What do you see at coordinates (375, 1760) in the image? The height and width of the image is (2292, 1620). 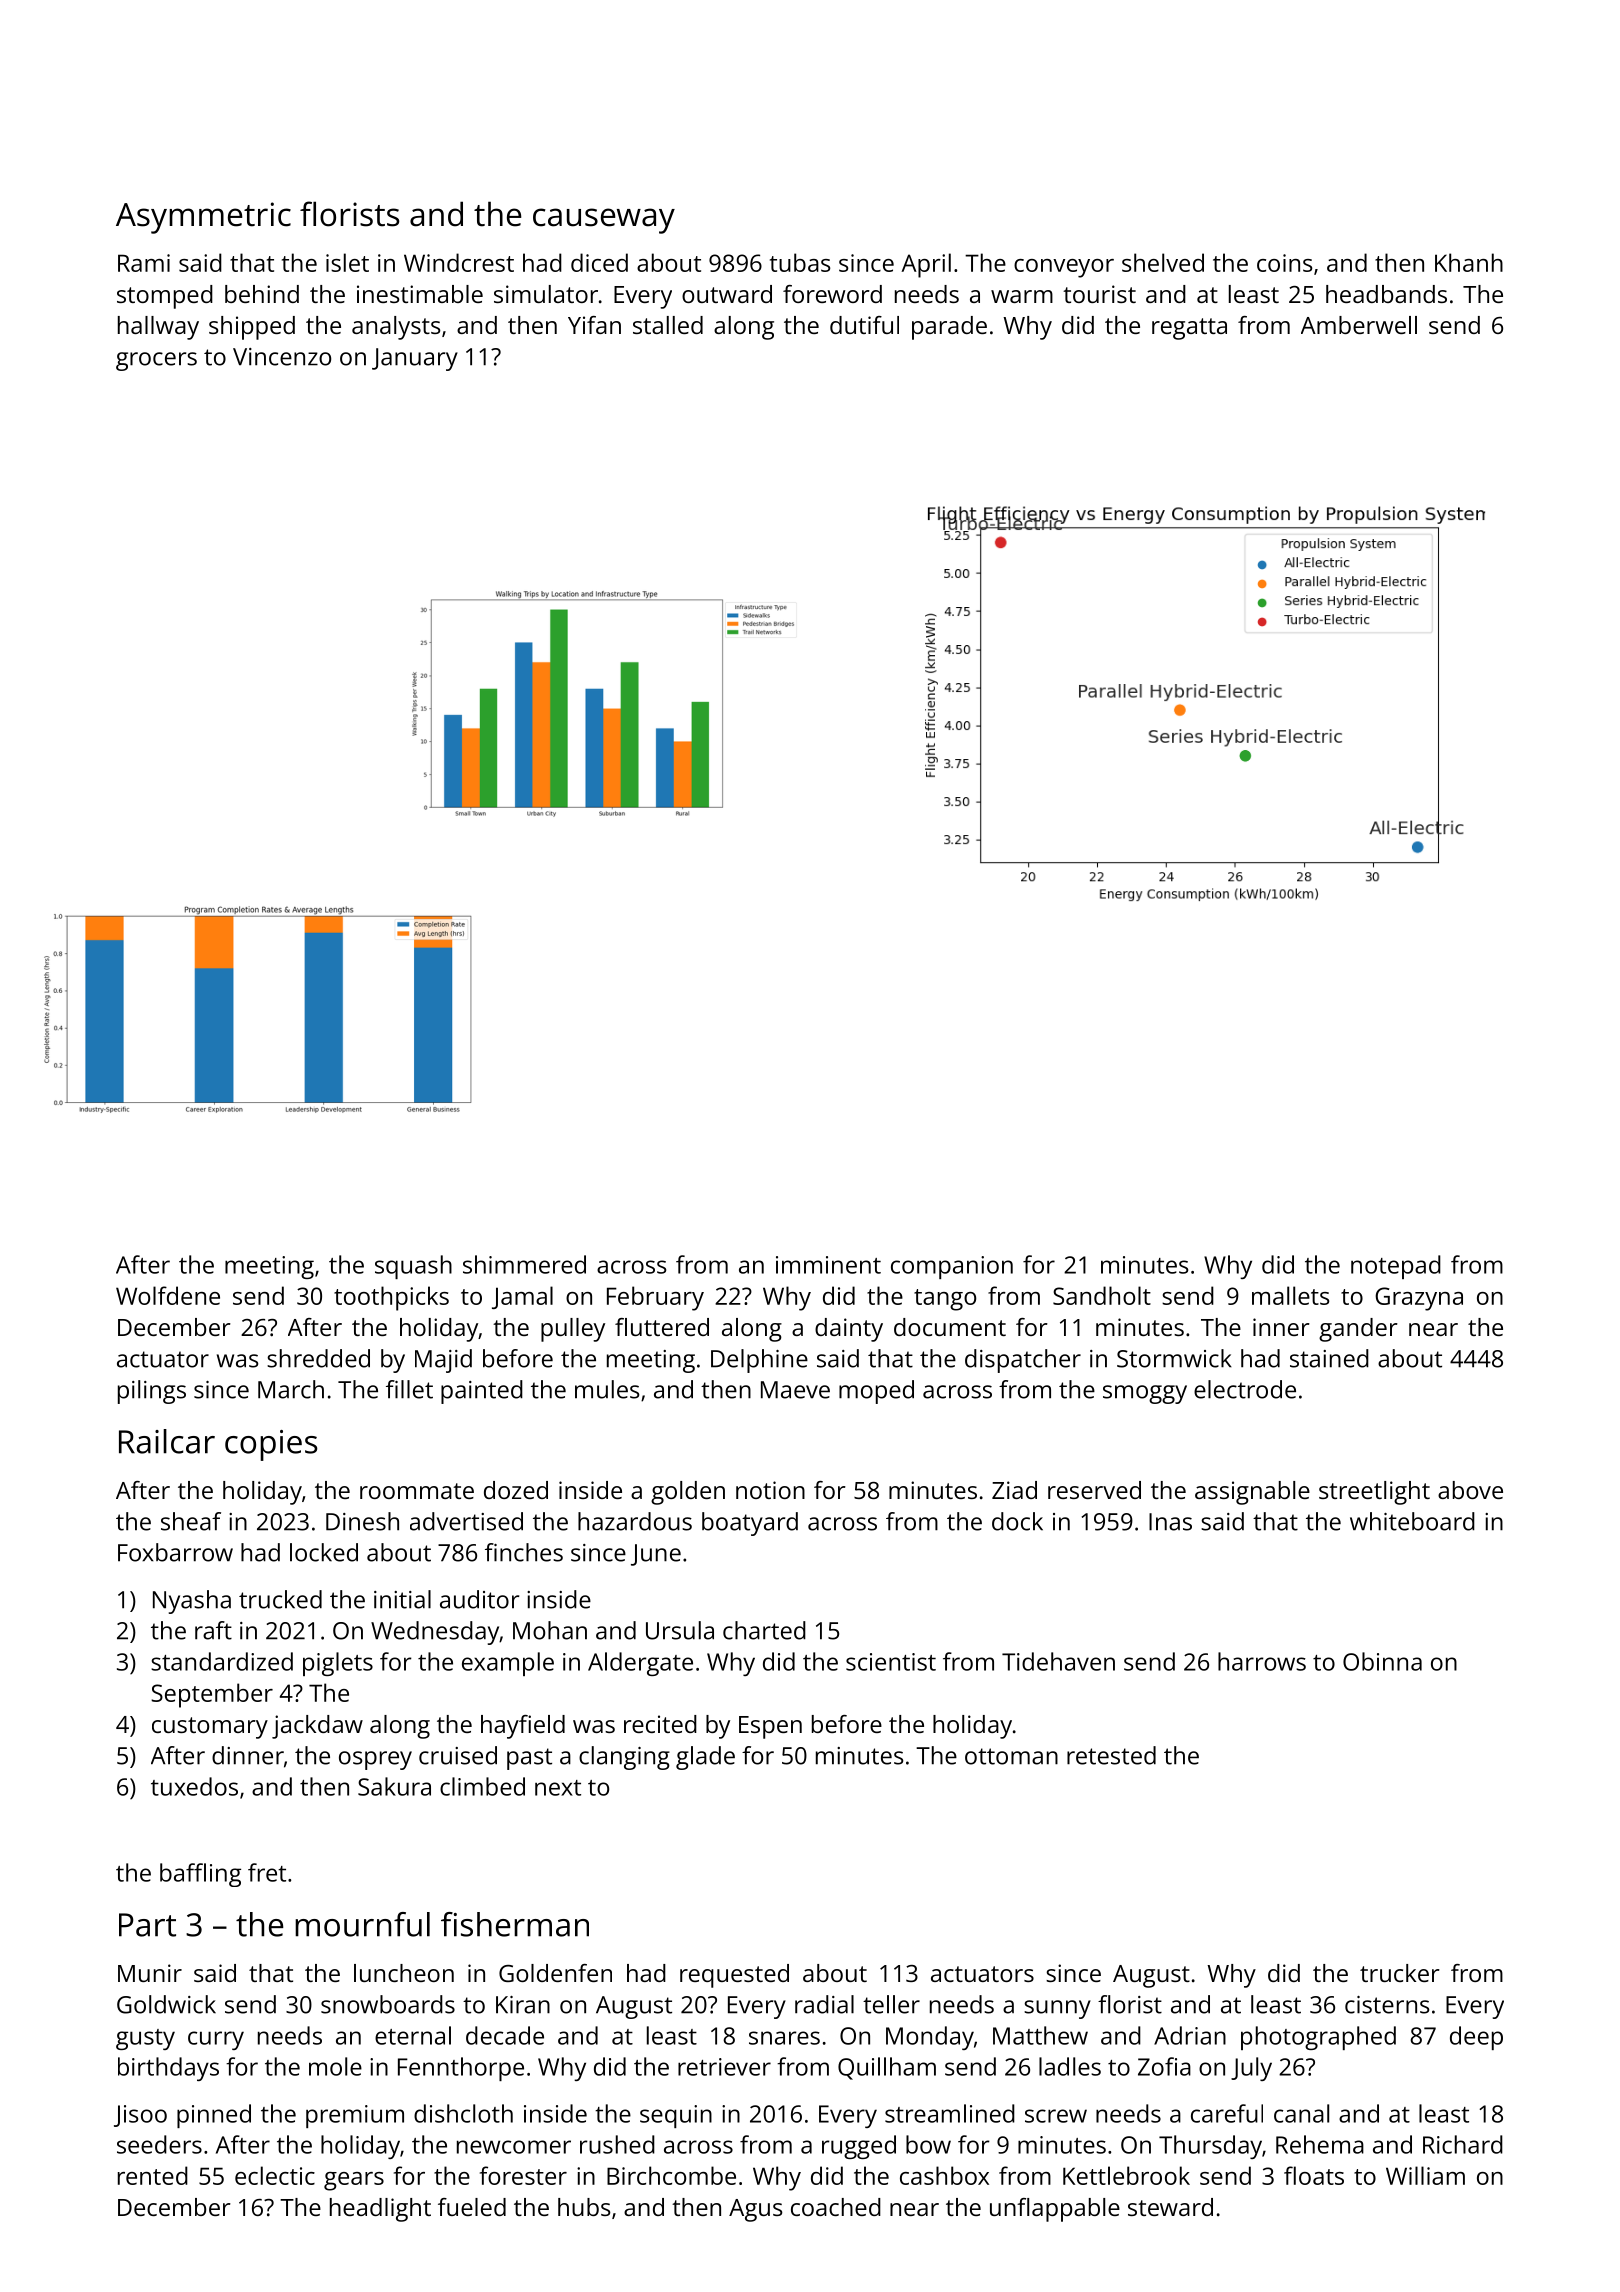 I see `osprey` at bounding box center [375, 1760].
